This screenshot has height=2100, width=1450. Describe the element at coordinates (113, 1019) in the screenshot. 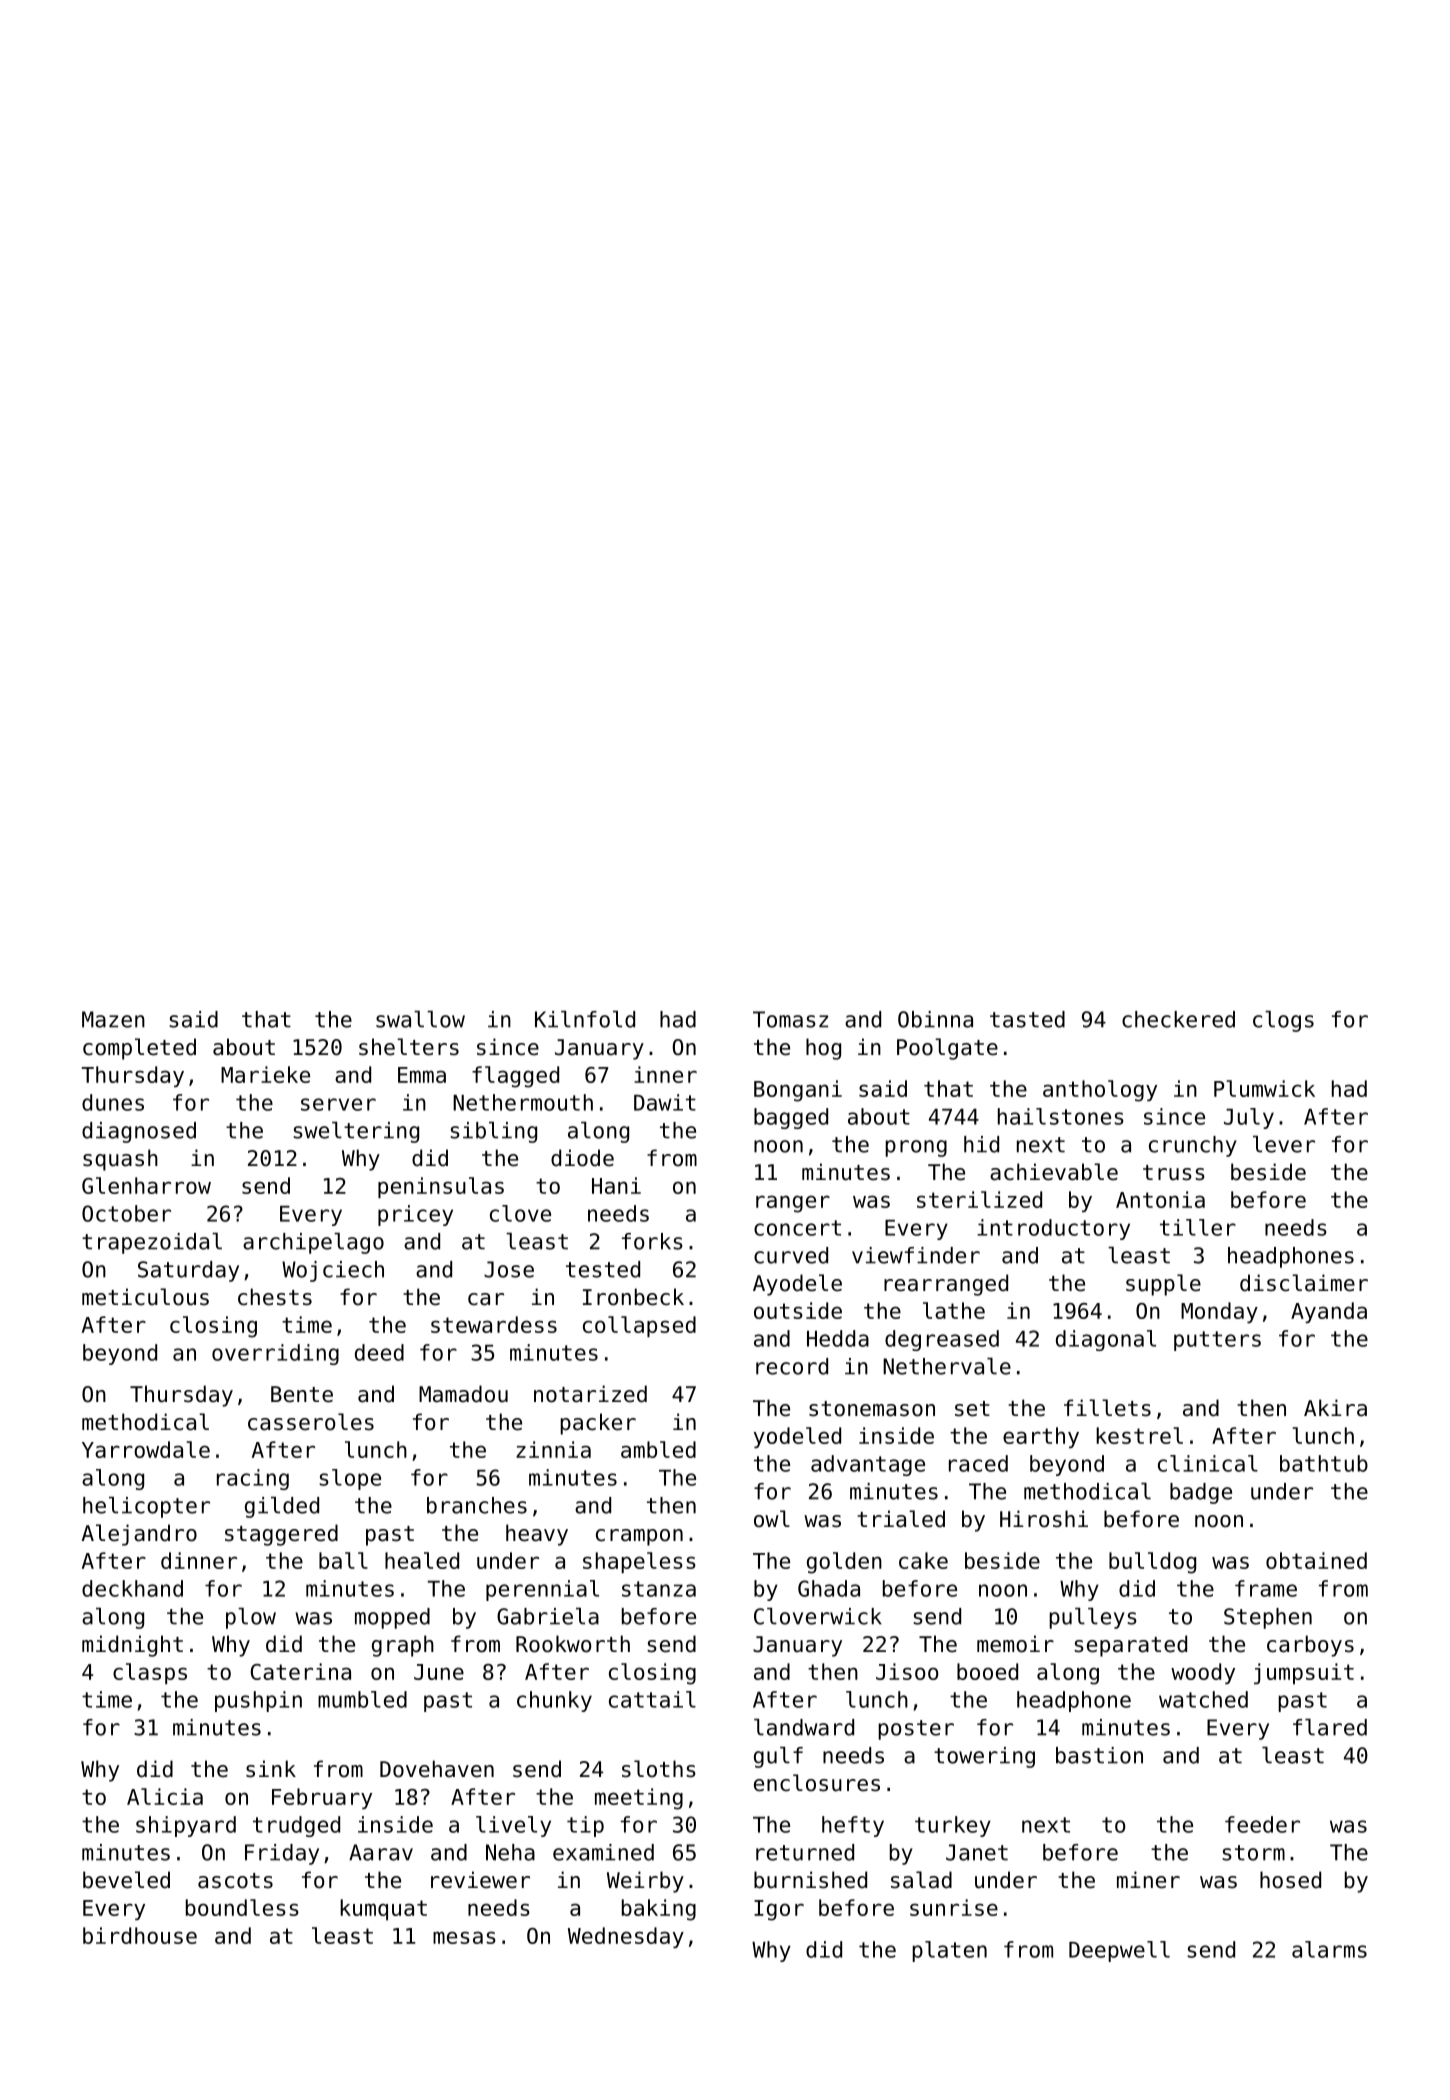

I see `Mazen` at that location.
